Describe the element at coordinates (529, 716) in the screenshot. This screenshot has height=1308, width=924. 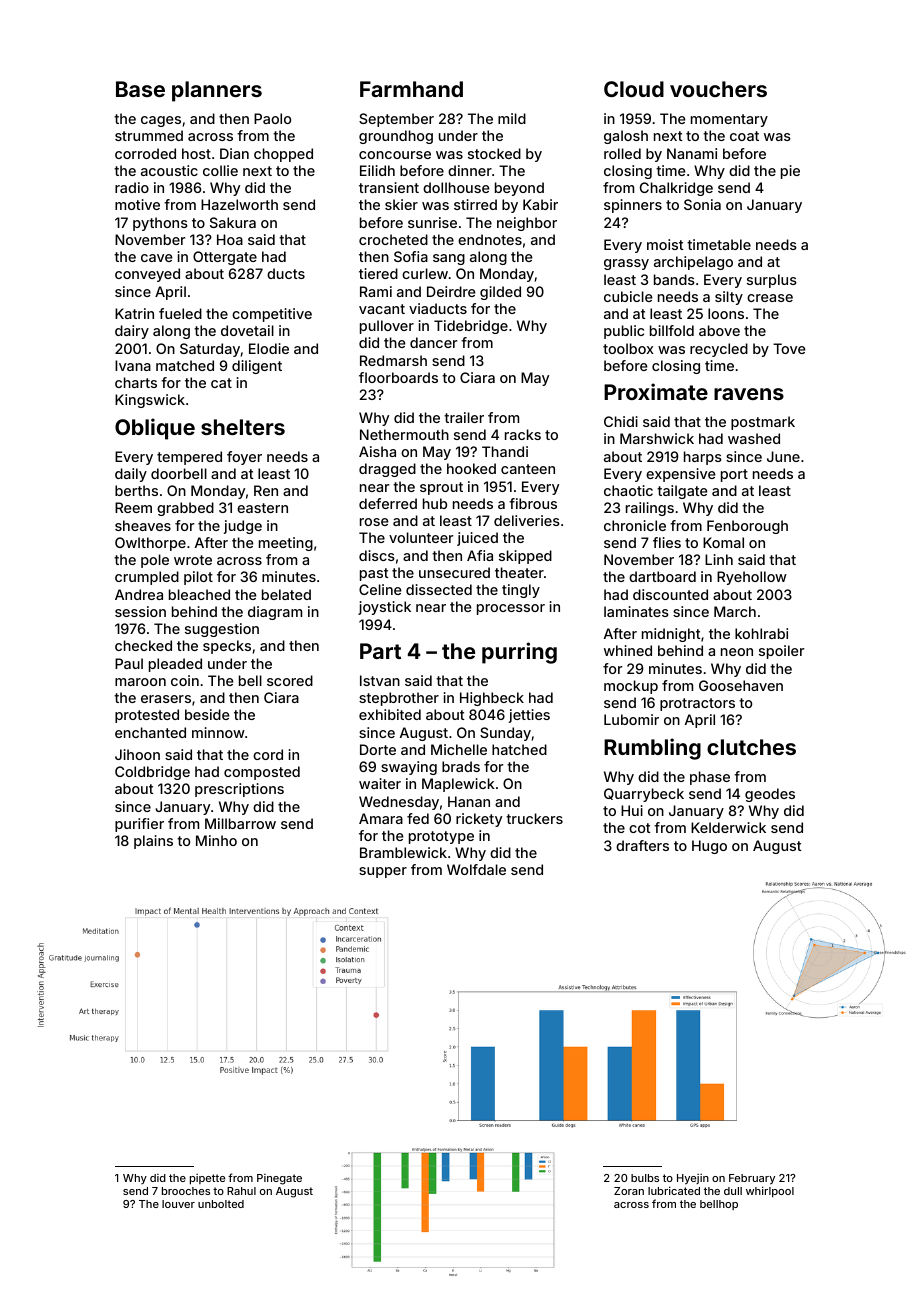
I see `jetties` at that location.
